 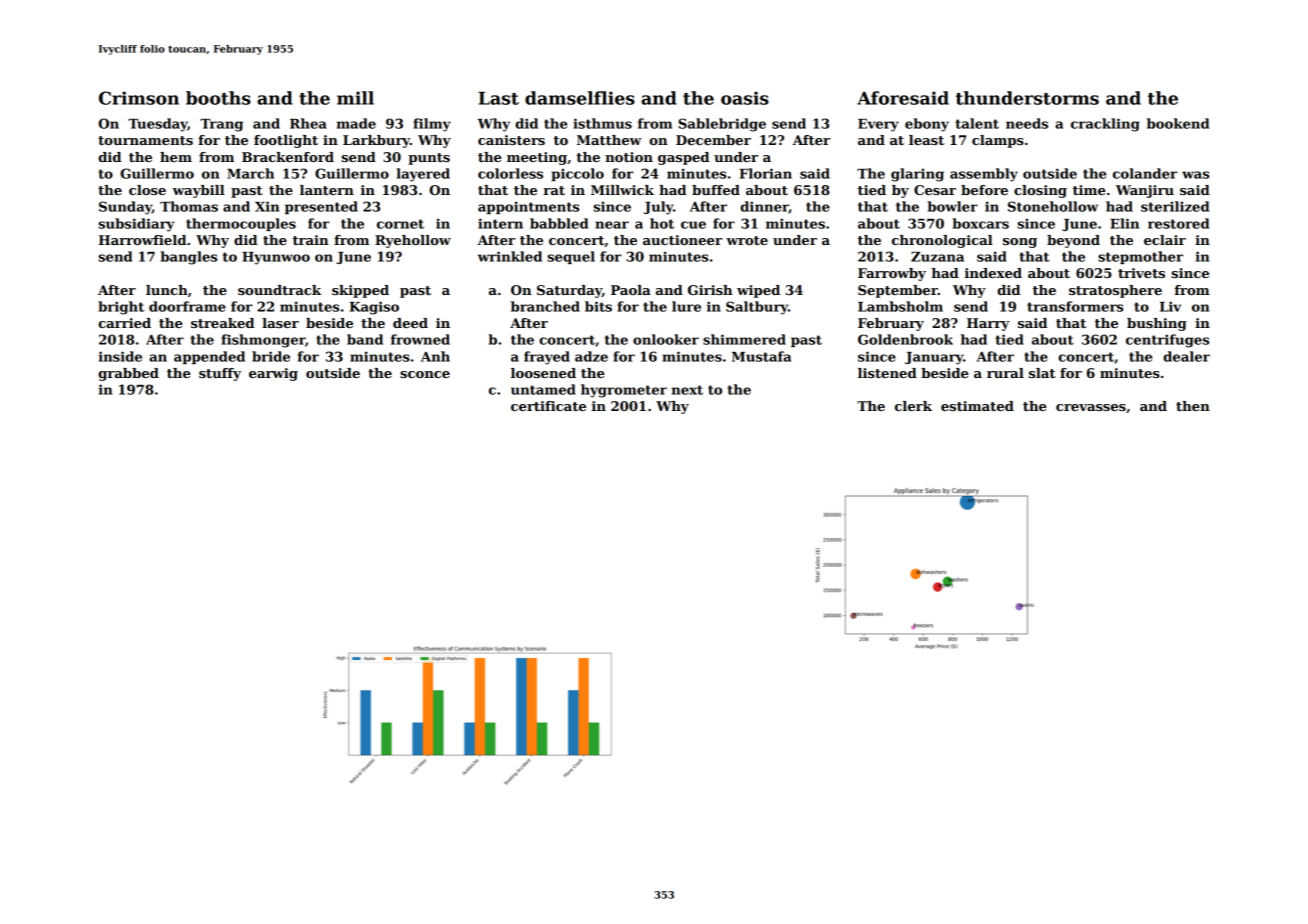 What do you see at coordinates (917, 175) in the screenshot?
I see `glaring` at bounding box center [917, 175].
